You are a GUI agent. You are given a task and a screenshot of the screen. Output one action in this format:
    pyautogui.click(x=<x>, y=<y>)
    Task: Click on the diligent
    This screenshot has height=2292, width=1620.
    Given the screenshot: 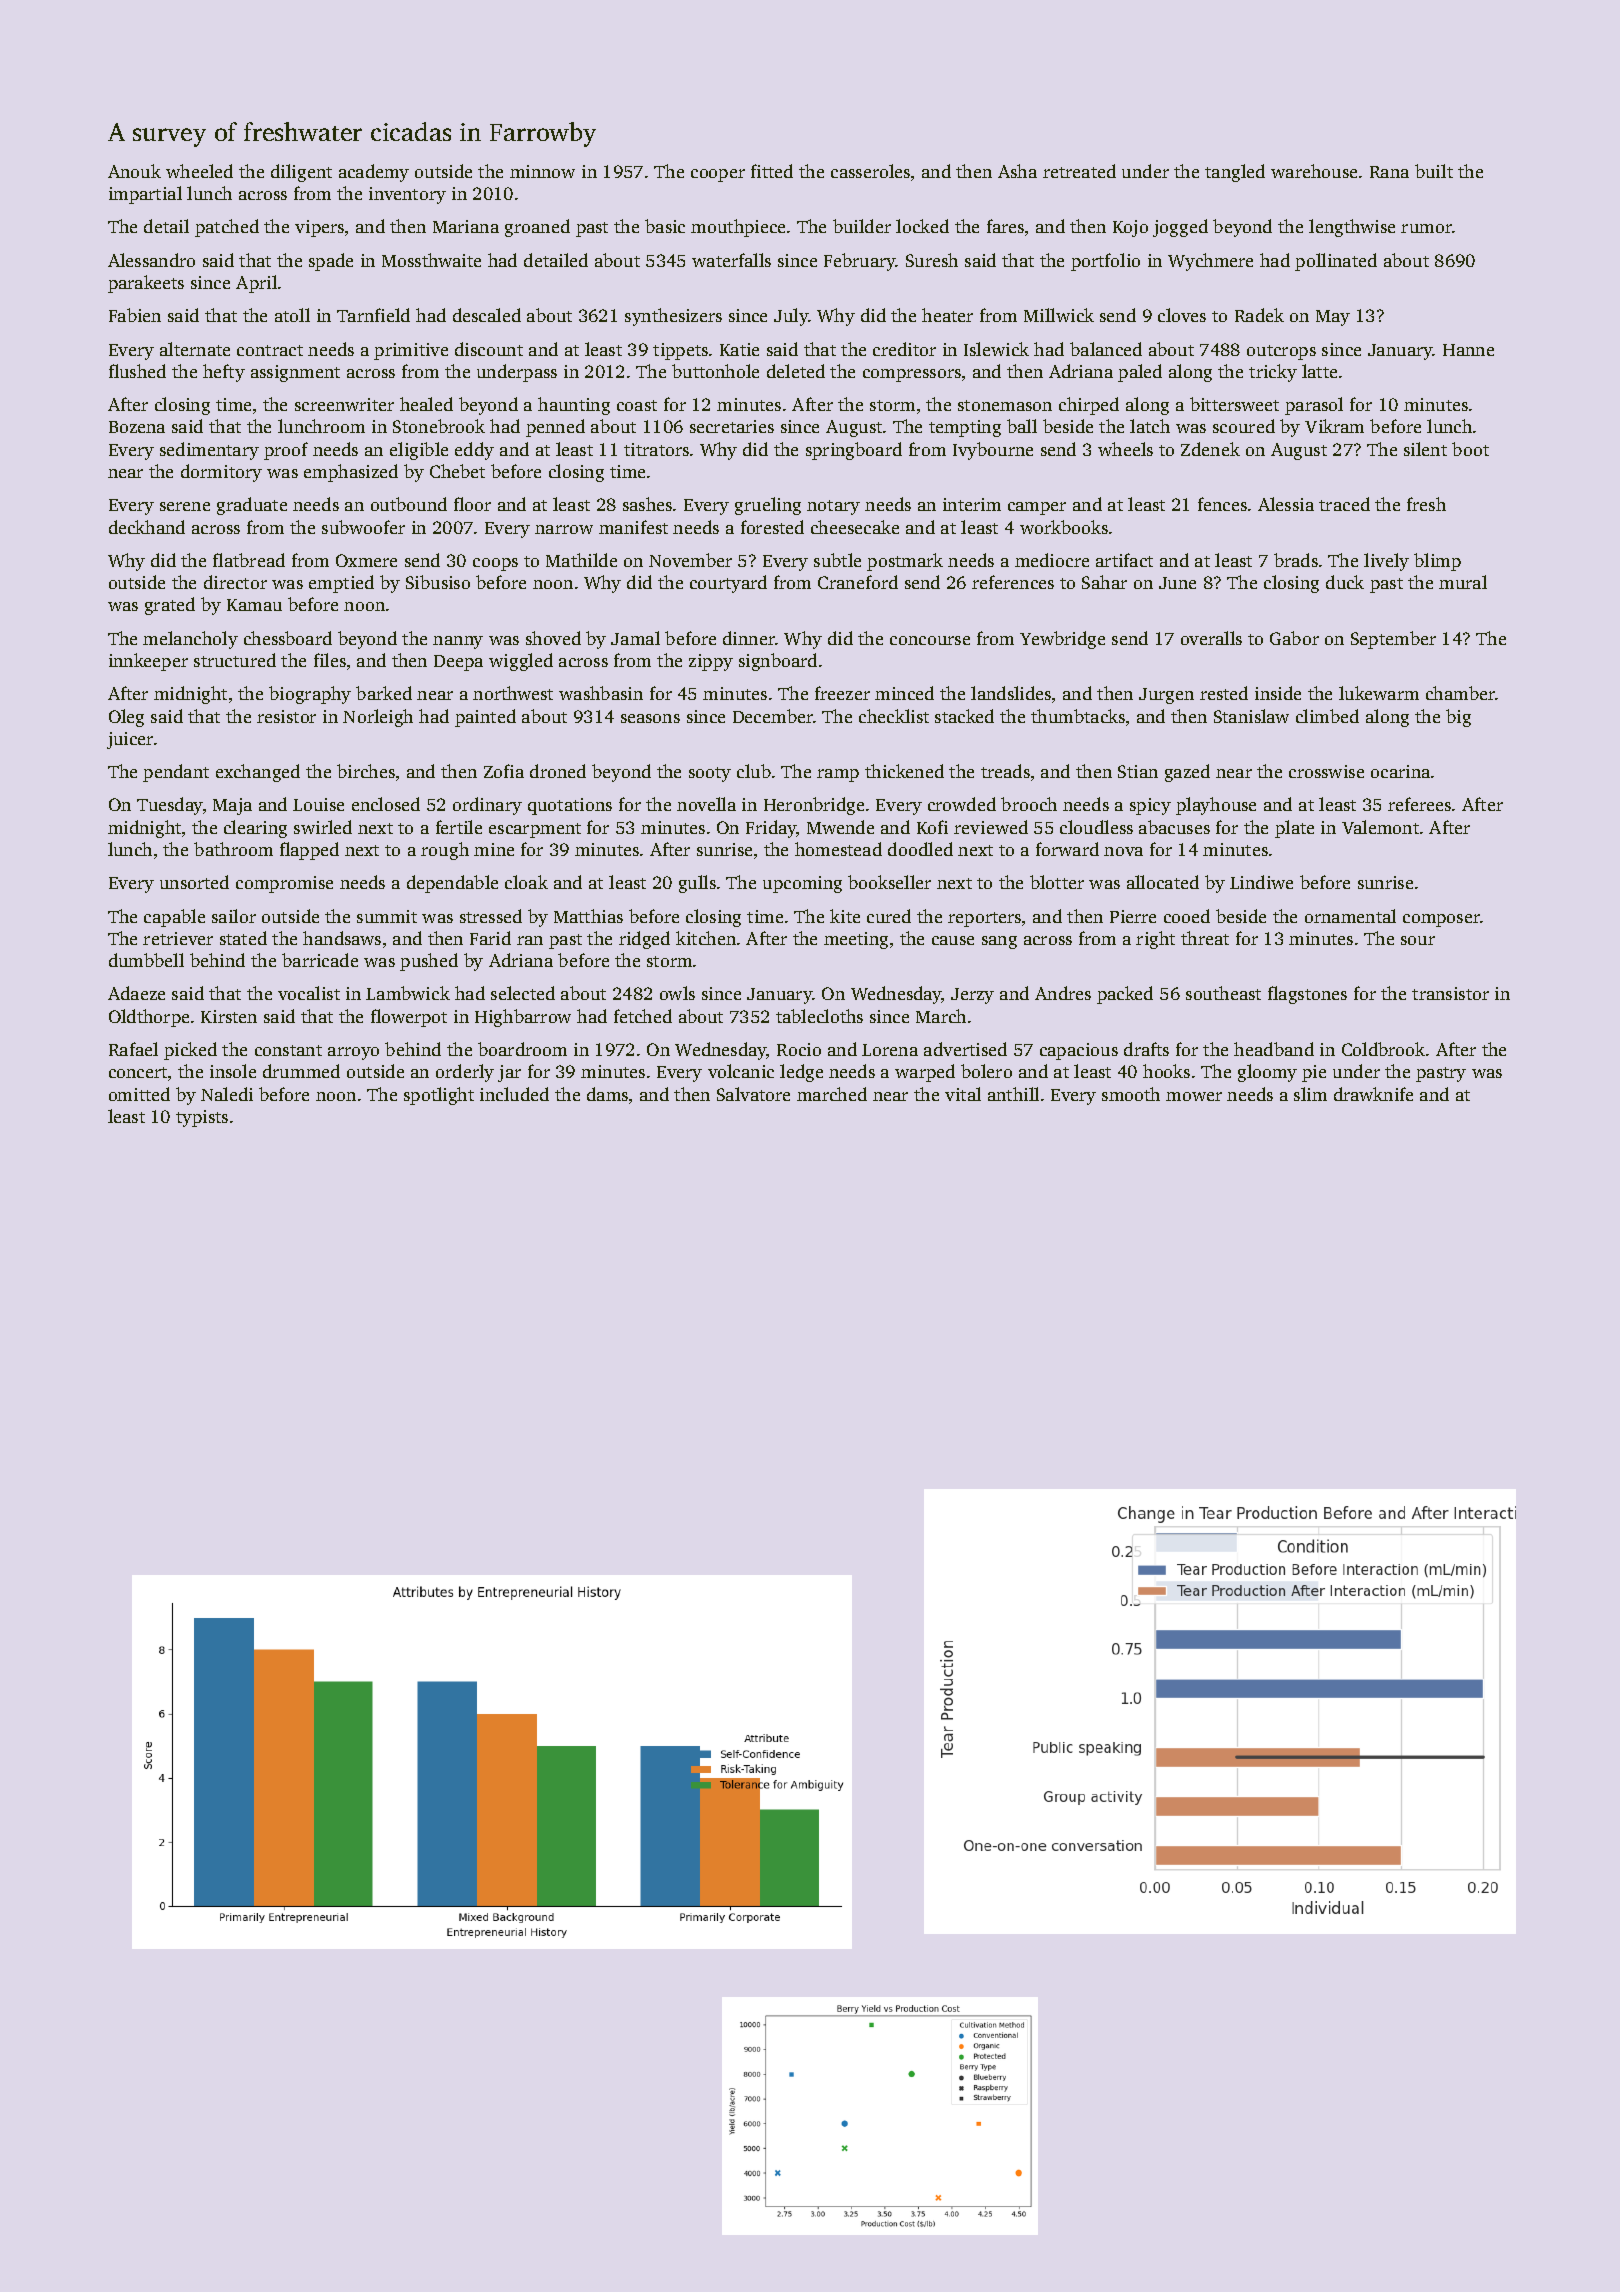 What is the action you would take?
    pyautogui.click(x=301, y=173)
